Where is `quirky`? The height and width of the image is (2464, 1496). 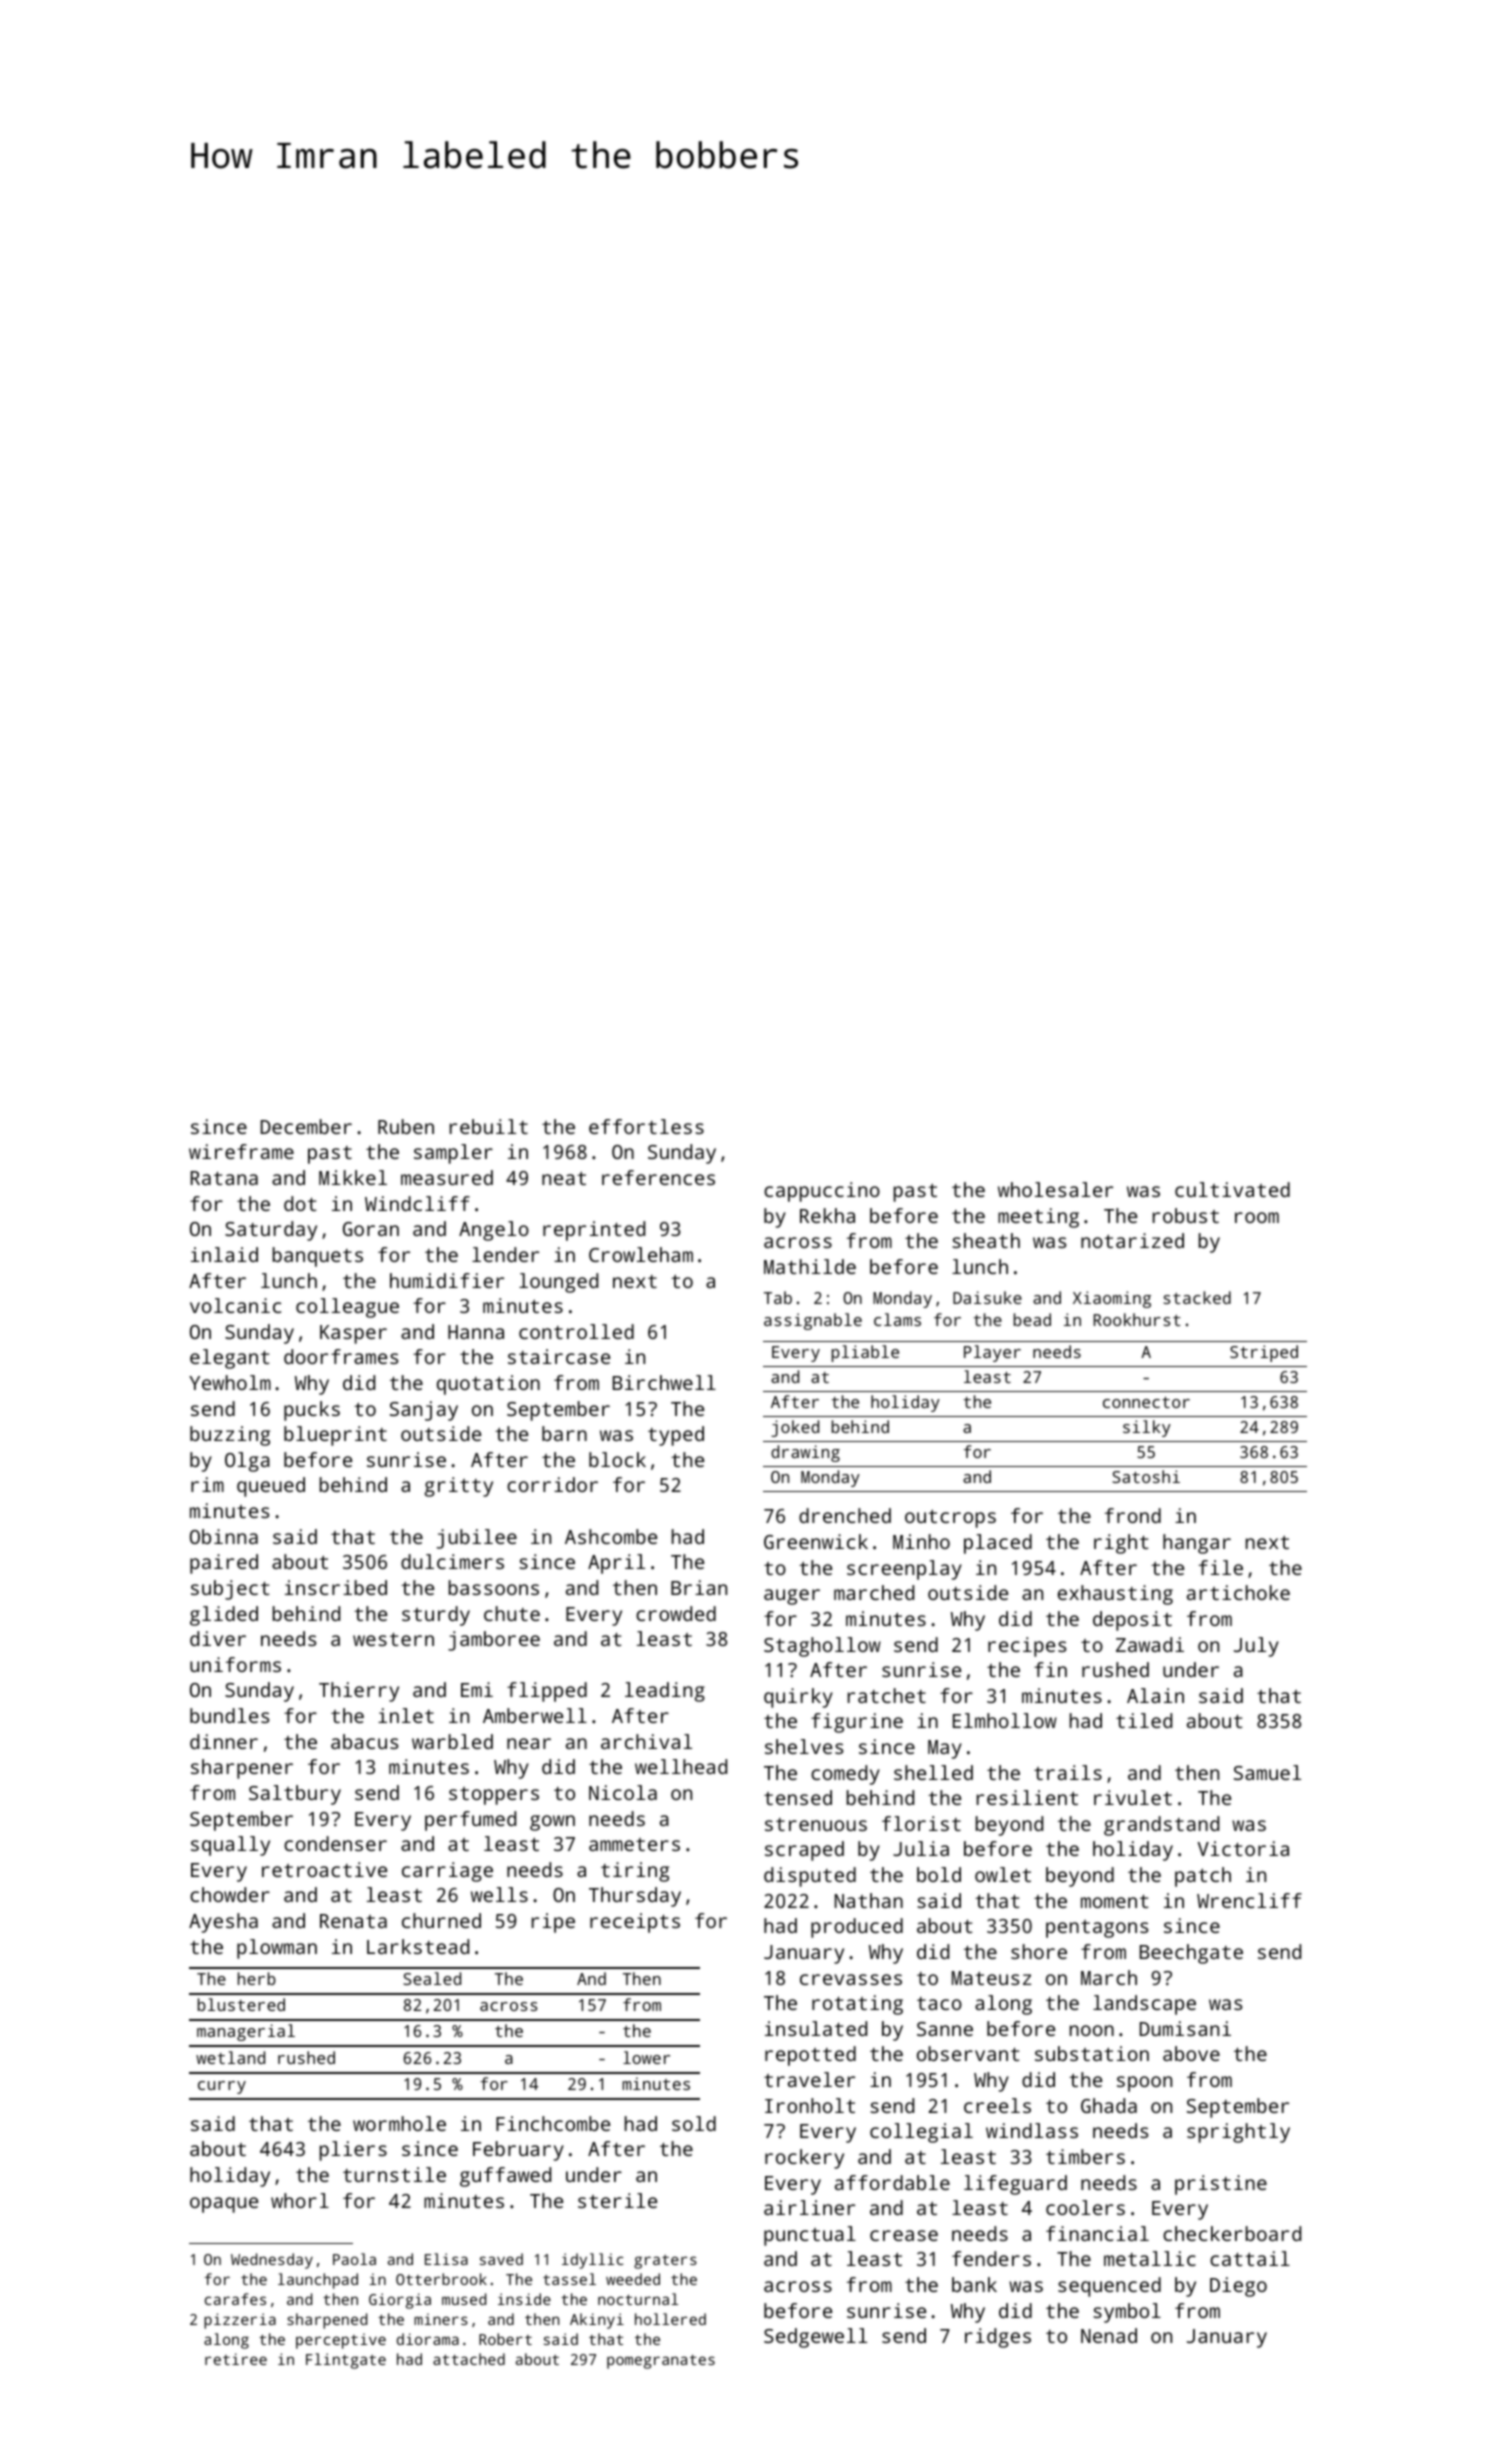 quirky is located at coordinates (798, 1698).
